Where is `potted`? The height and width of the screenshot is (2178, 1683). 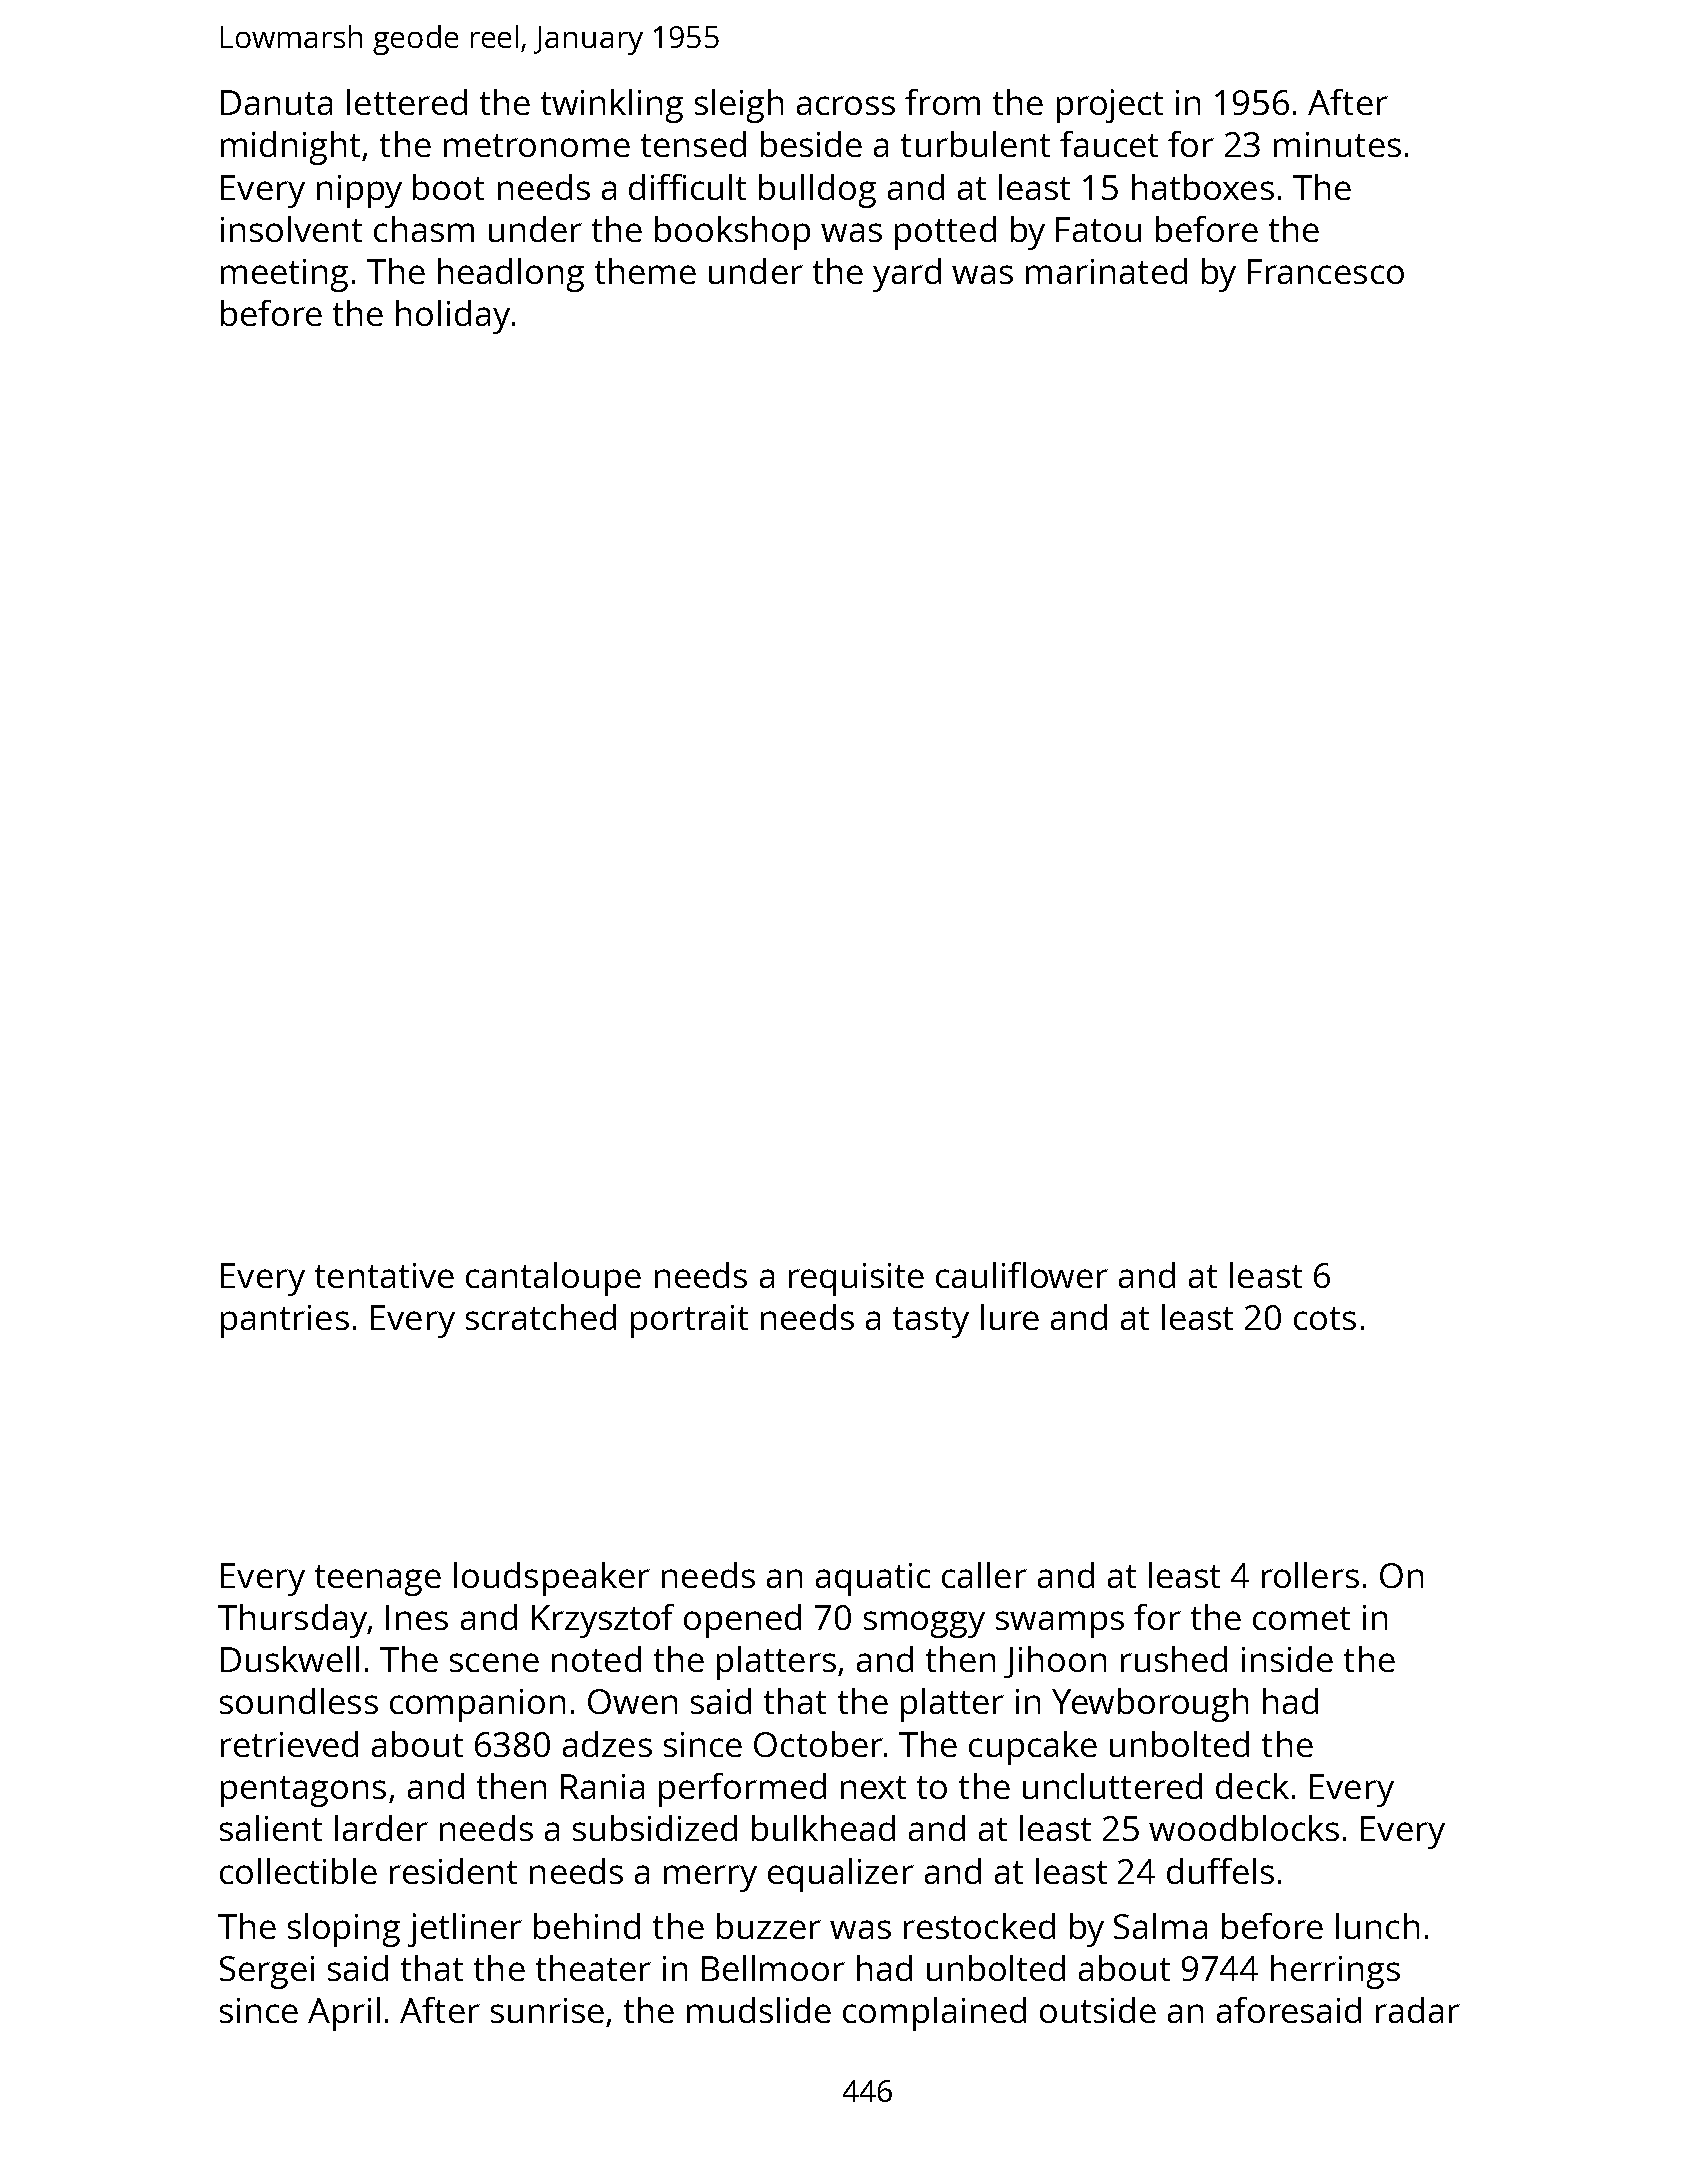 potted is located at coordinates (945, 233).
